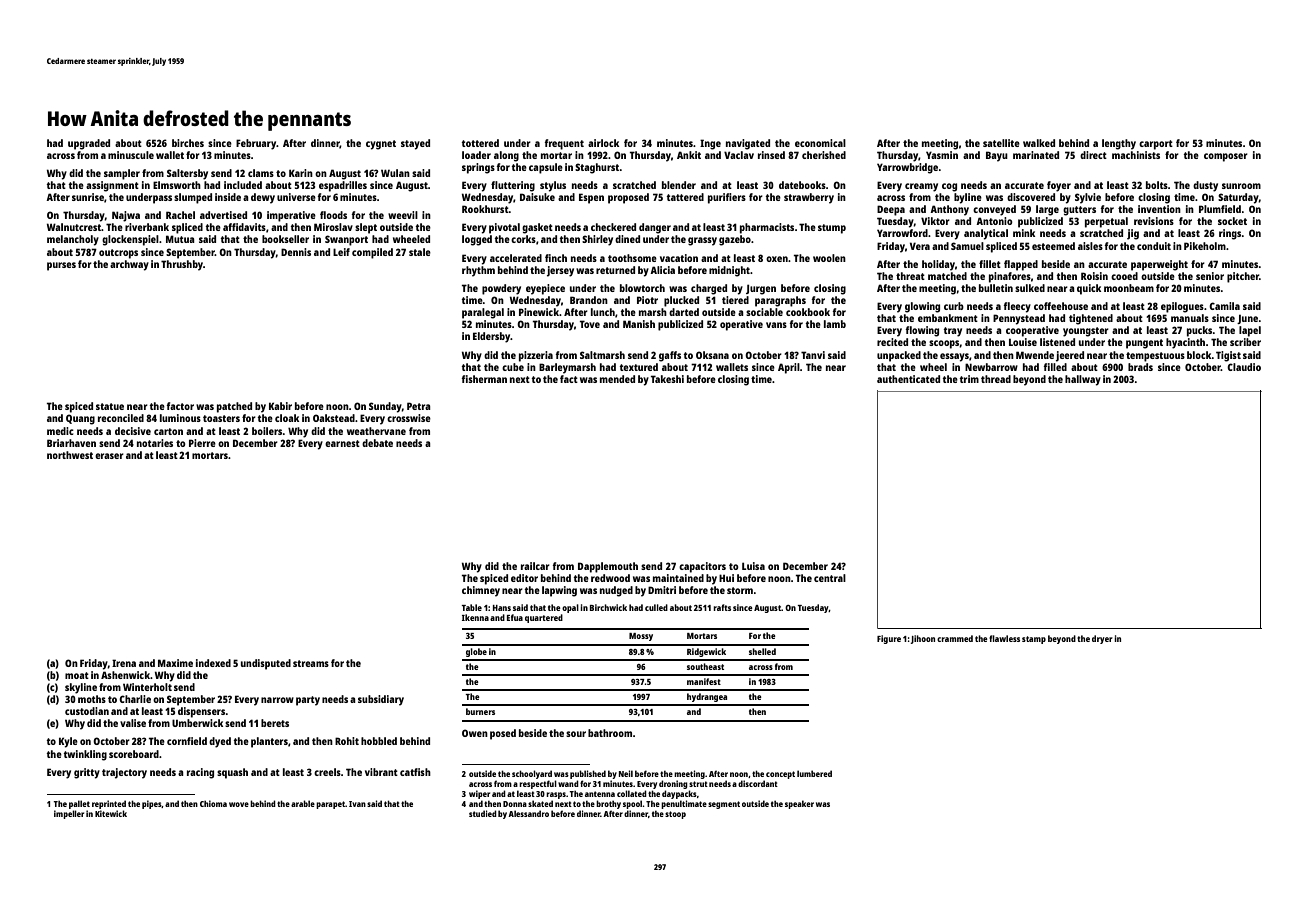 The width and height of the screenshot is (1308, 924). What do you see at coordinates (504, 228) in the screenshot?
I see `pivotal` at bounding box center [504, 228].
